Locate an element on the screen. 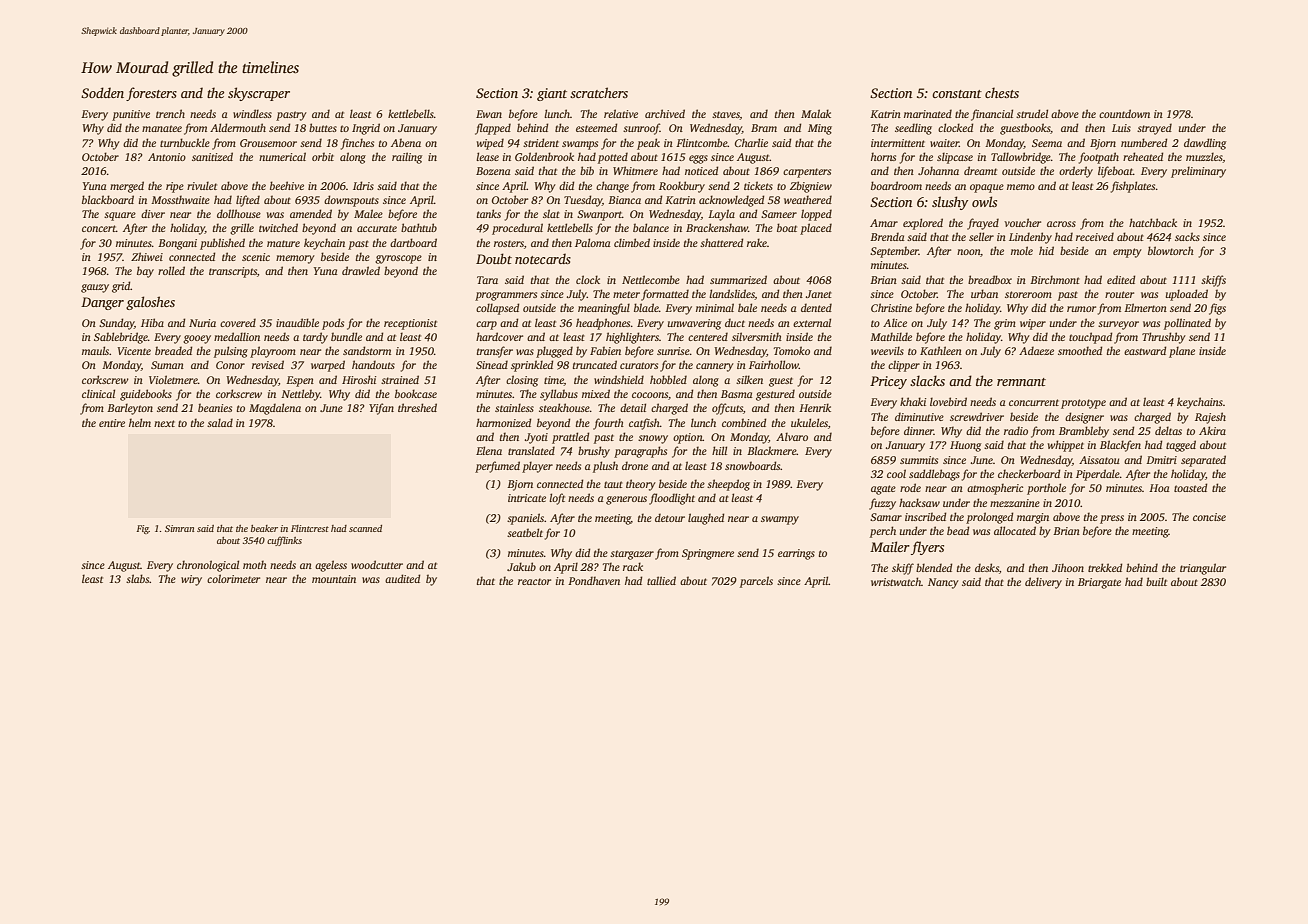 Image resolution: width=1308 pixels, height=924 pixels. Birchmont is located at coordinates (1055, 279).
